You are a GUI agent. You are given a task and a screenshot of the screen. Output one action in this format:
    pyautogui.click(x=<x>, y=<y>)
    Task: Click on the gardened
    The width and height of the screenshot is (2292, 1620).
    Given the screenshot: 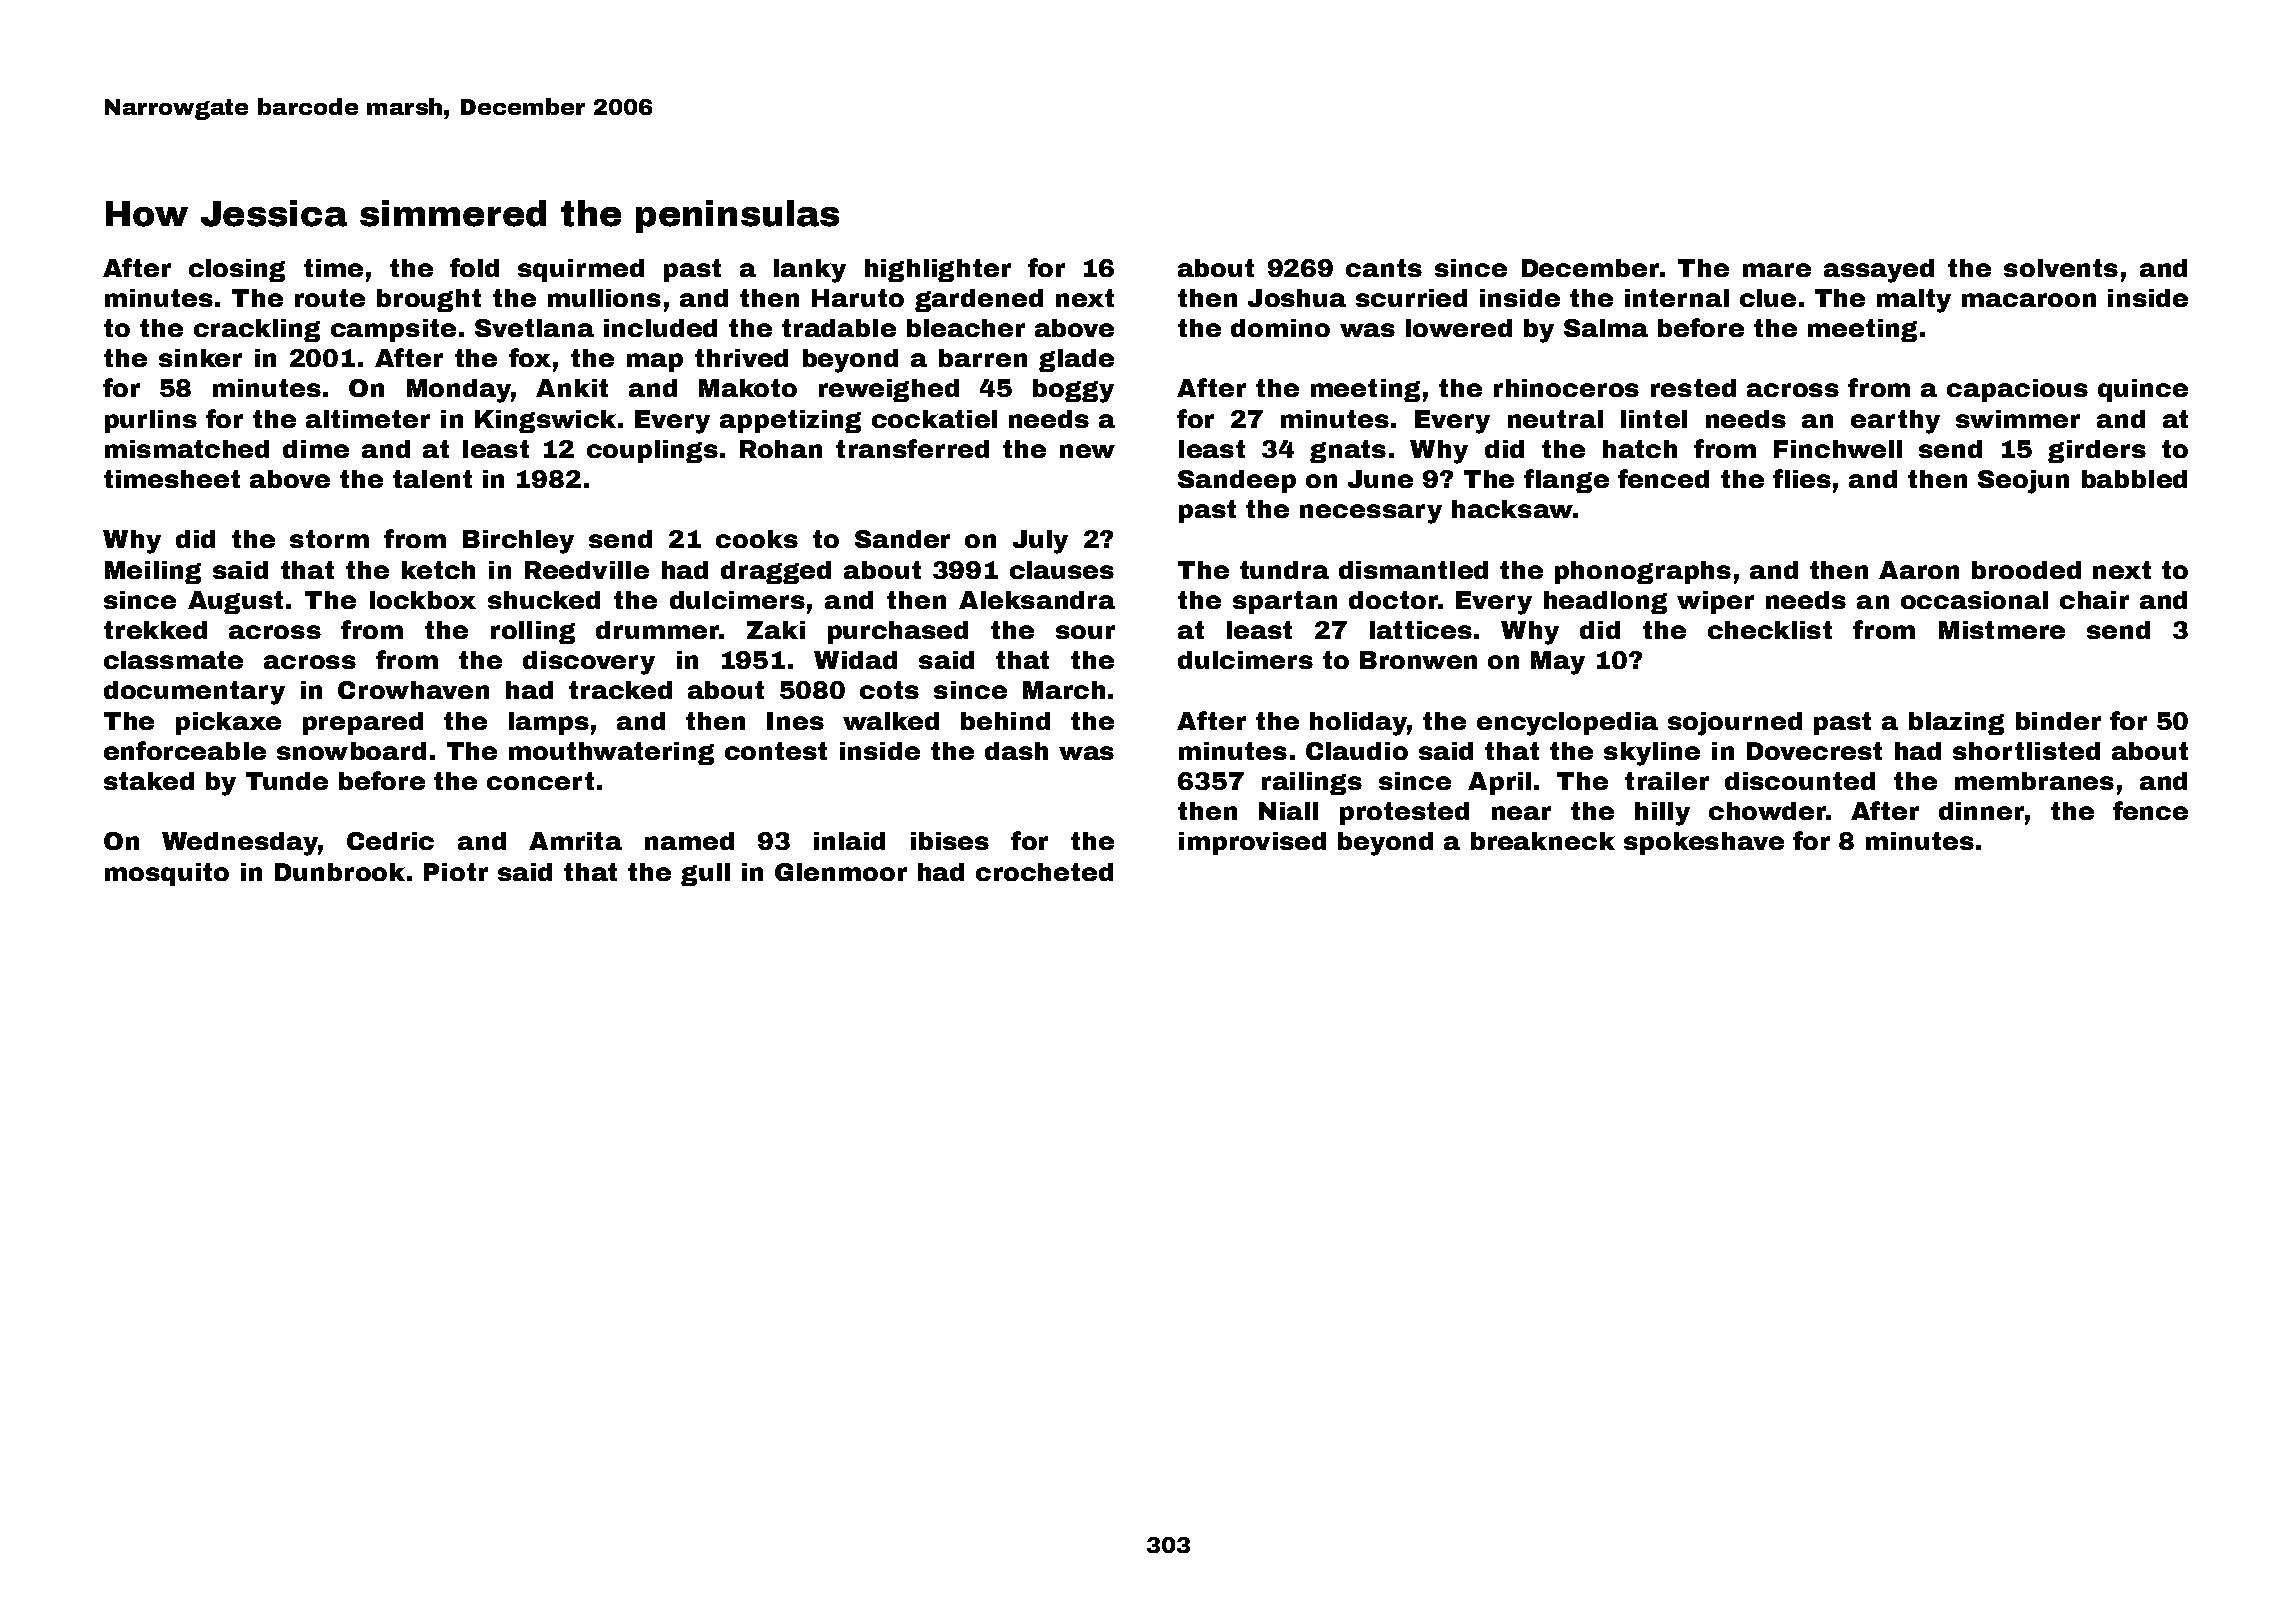 What is the action you would take?
    pyautogui.click(x=979, y=300)
